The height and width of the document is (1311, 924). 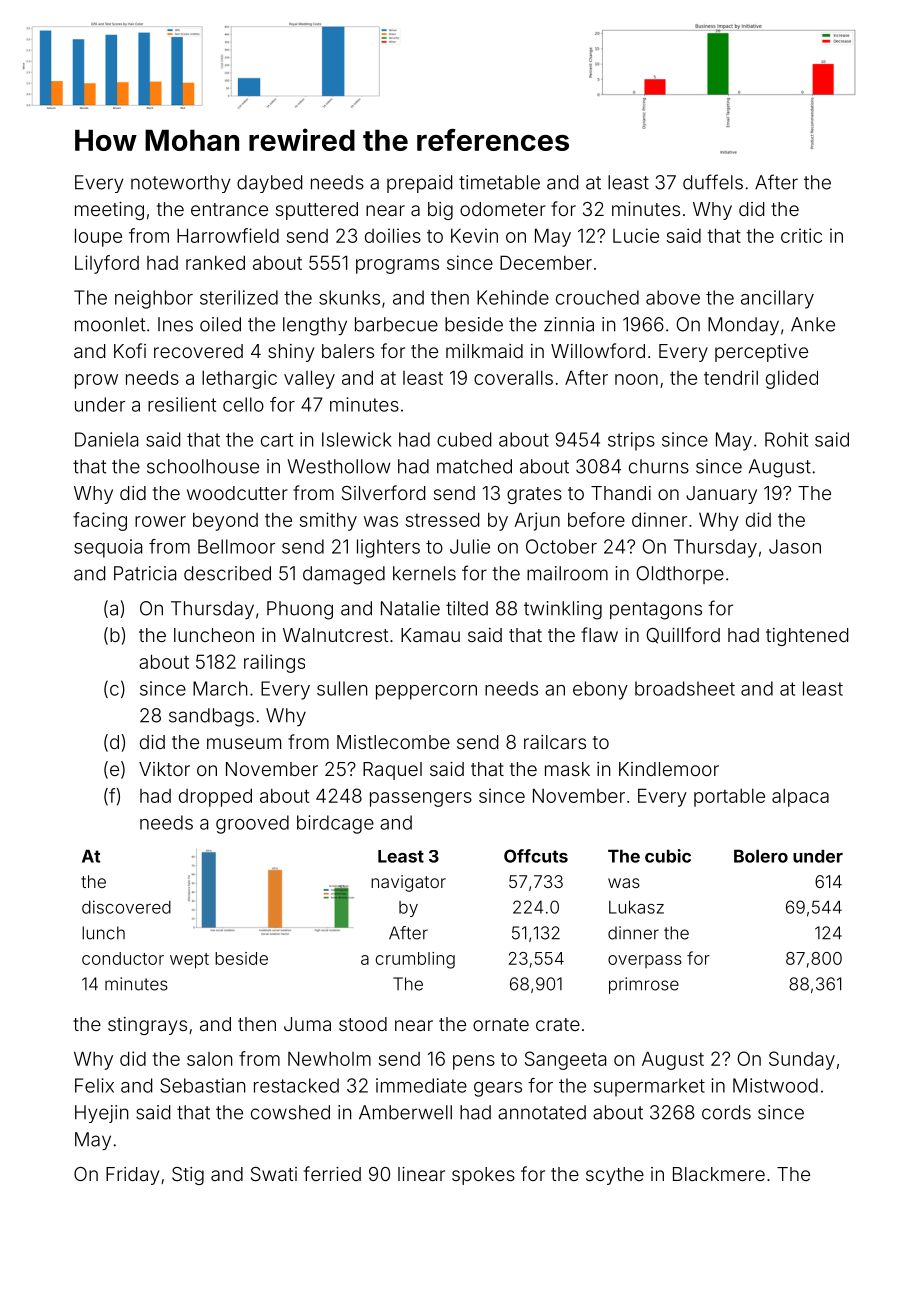 I want to click on Bolero, so click(x=761, y=856).
